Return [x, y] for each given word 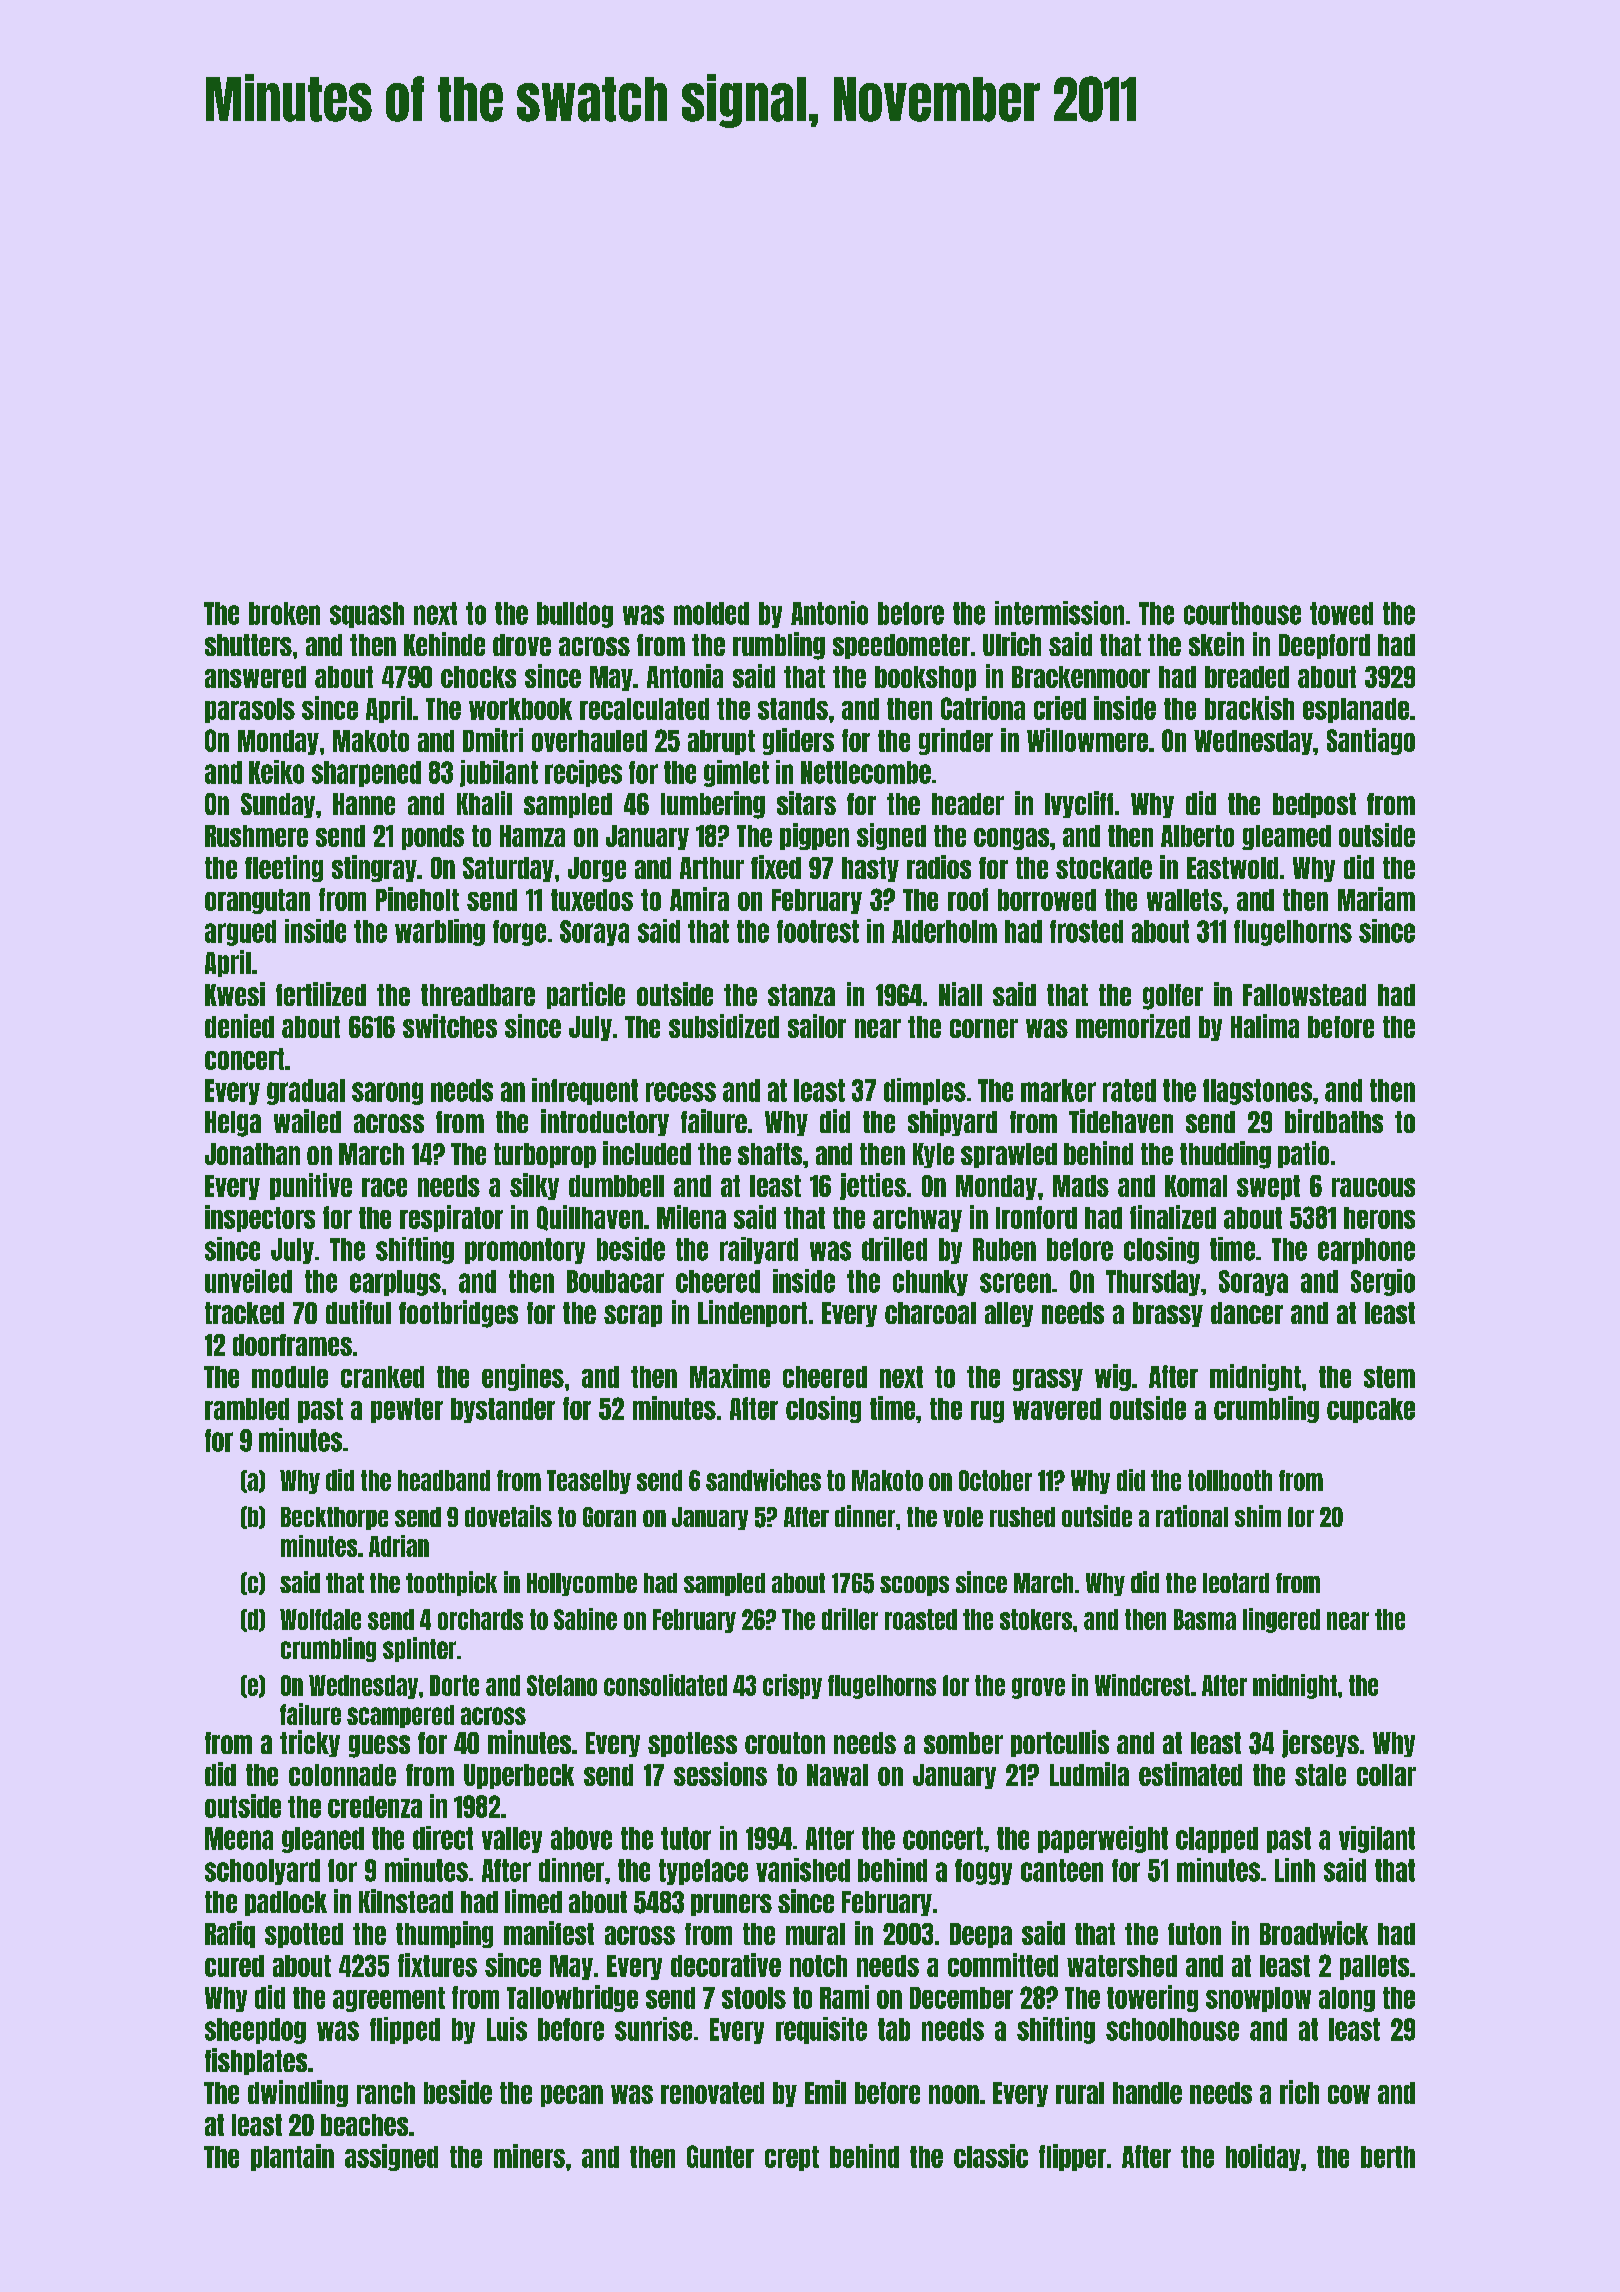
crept [792, 2158]
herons [1379, 1218]
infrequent [585, 1091]
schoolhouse [1172, 2029]
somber [963, 1743]
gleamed [1286, 837]
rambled [247, 1409]
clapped [1217, 1840]
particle [586, 995]
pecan [572, 2096]
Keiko [276, 772]
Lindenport [752, 1313]
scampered [400, 1716]
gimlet [736, 773]
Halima [1265, 1026]
